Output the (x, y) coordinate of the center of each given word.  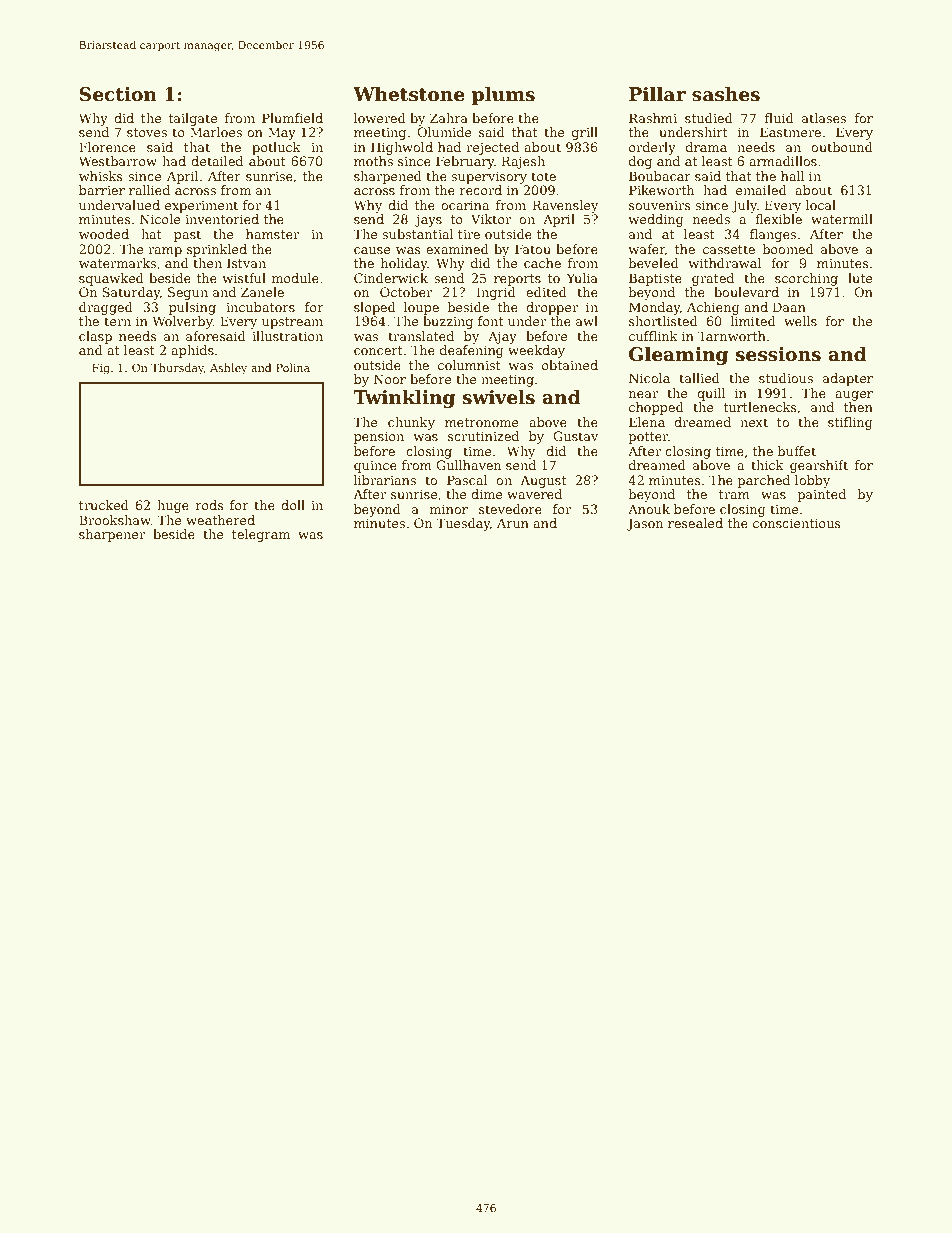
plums (503, 95)
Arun (513, 523)
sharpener (112, 535)
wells (800, 321)
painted (822, 495)
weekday (536, 351)
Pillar (657, 94)
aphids (192, 351)
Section (118, 94)
